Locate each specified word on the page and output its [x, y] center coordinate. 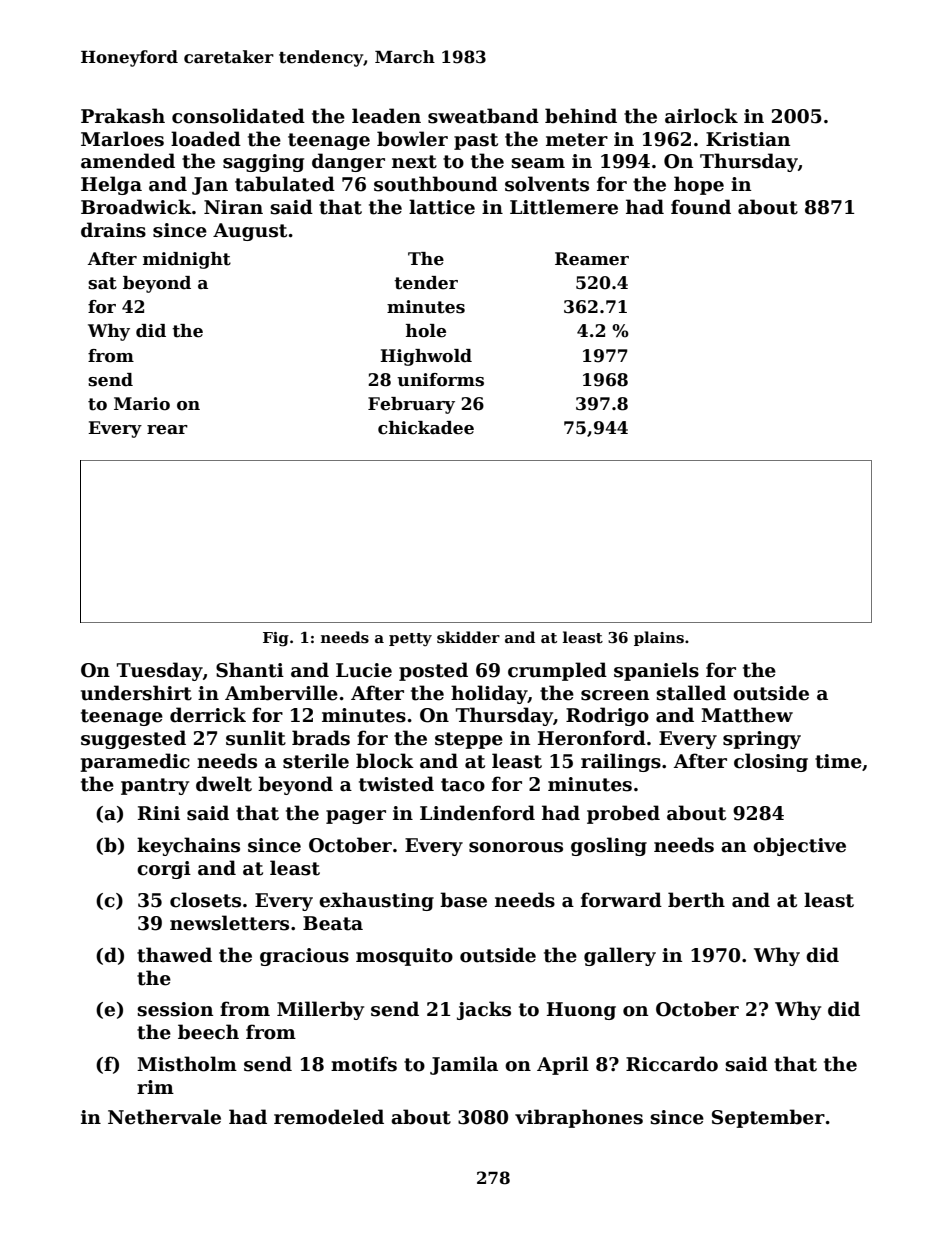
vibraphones [579, 1118]
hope [699, 185]
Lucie [364, 670]
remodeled [329, 1117]
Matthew [747, 715]
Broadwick [136, 207]
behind [581, 116]
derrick [208, 715]
